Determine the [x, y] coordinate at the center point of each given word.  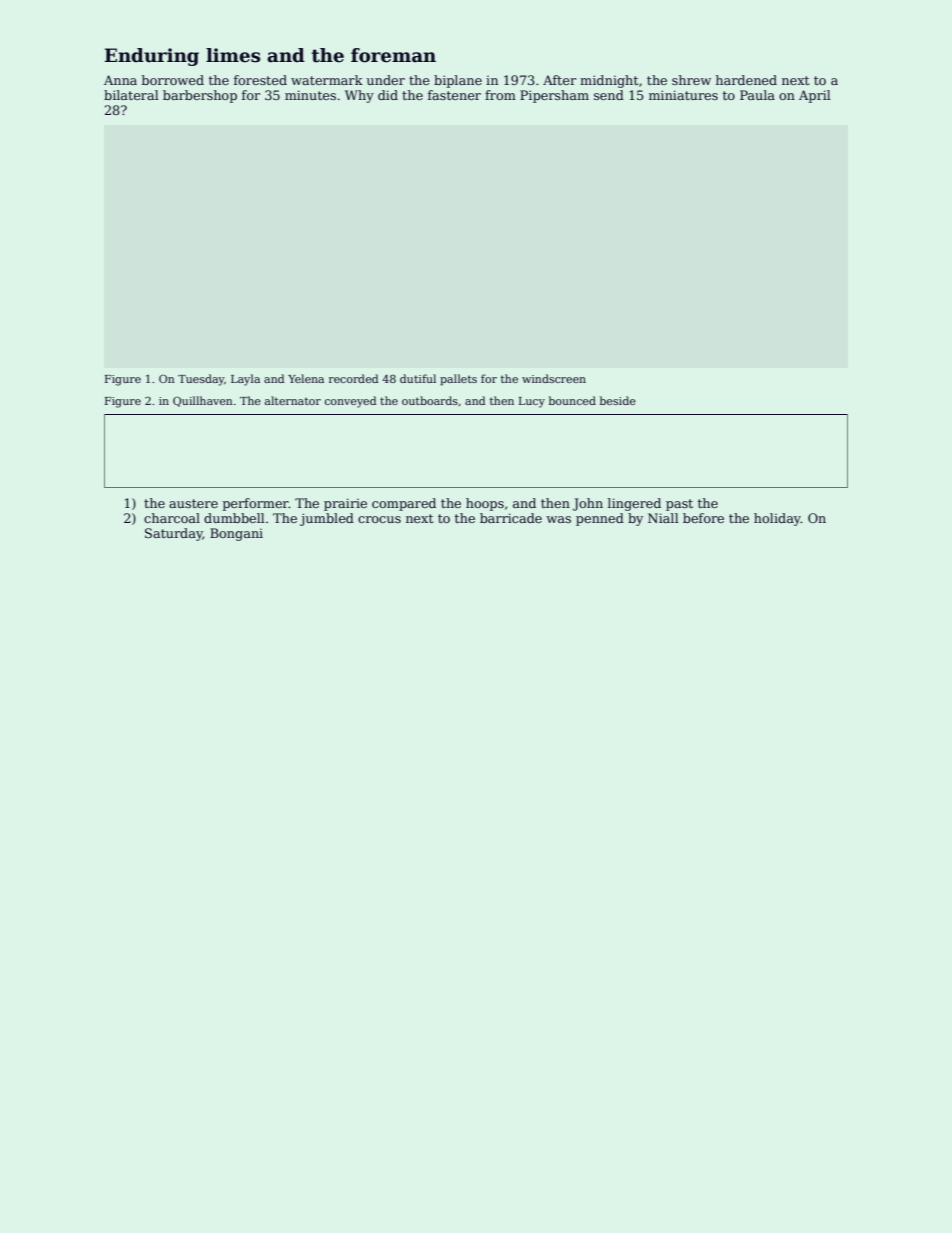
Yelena [306, 378]
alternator [293, 400]
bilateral [131, 95]
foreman [393, 55]
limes [233, 55]
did [388, 95]
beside [618, 400]
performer [256, 504]
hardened [746, 80]
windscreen [554, 378]
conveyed [350, 402]
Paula [757, 95]
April [815, 96]
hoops [485, 504]
